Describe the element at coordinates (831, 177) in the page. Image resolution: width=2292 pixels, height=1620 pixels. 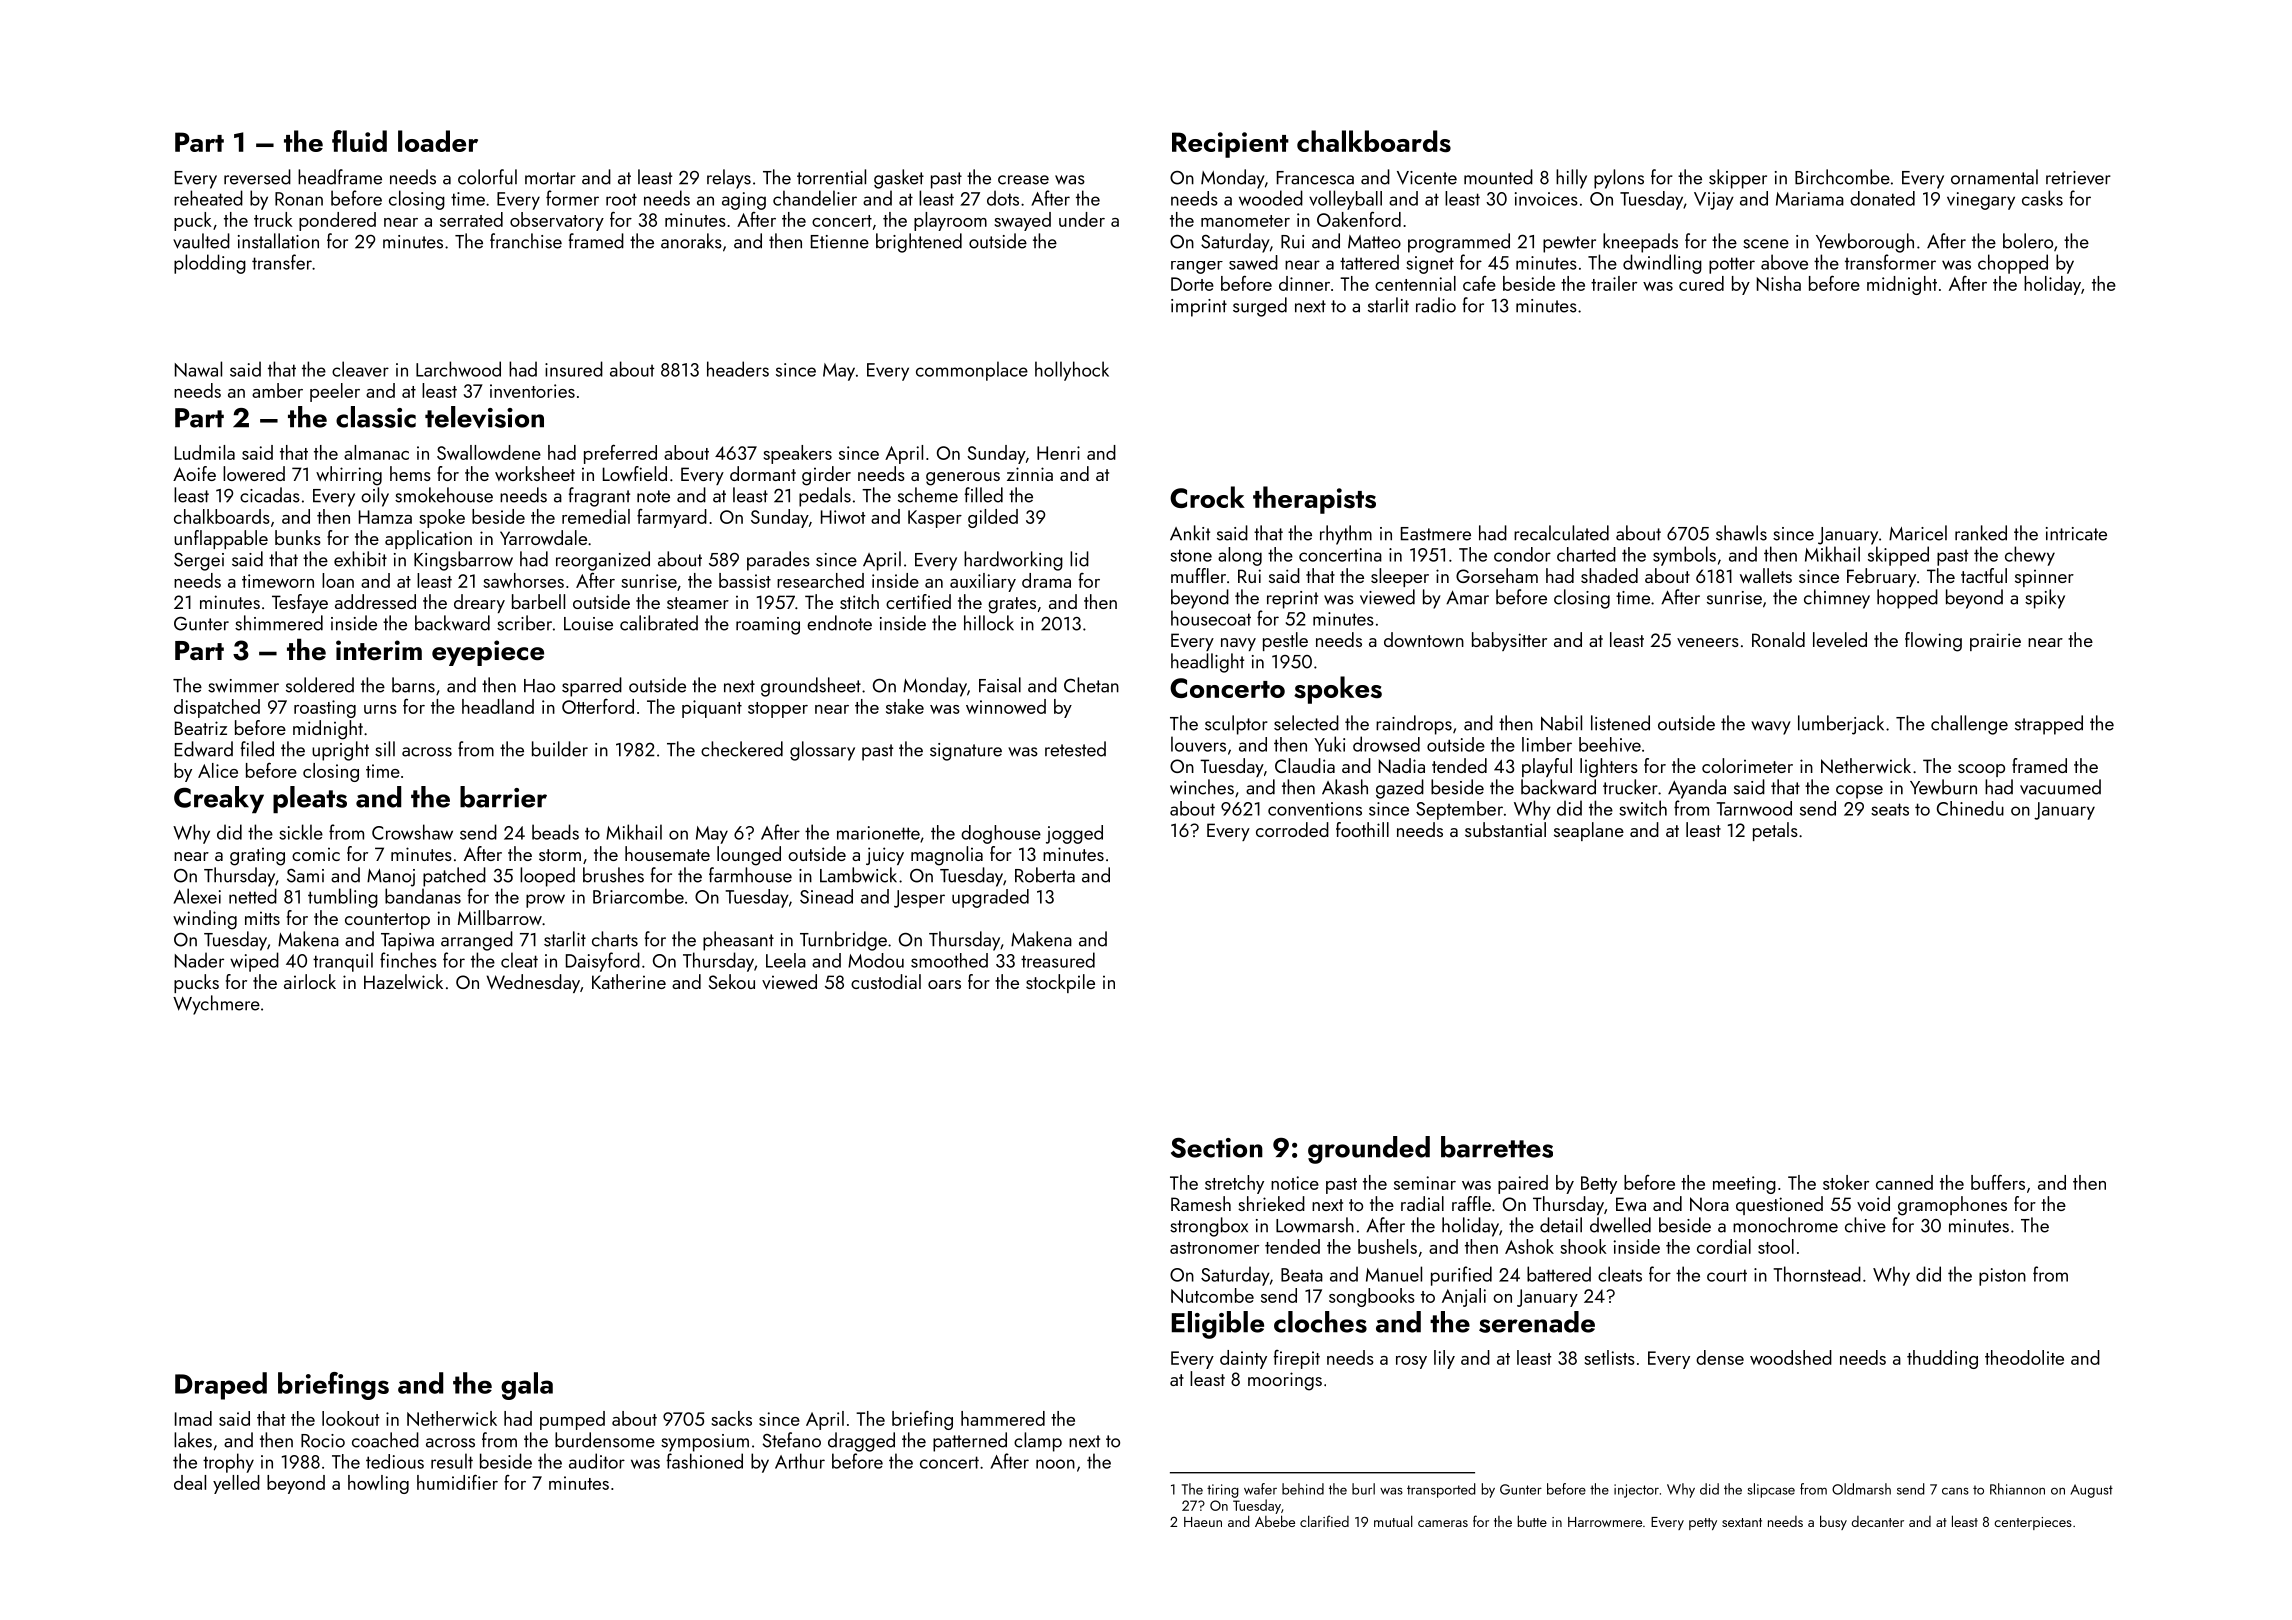
I see `torrential` at that location.
